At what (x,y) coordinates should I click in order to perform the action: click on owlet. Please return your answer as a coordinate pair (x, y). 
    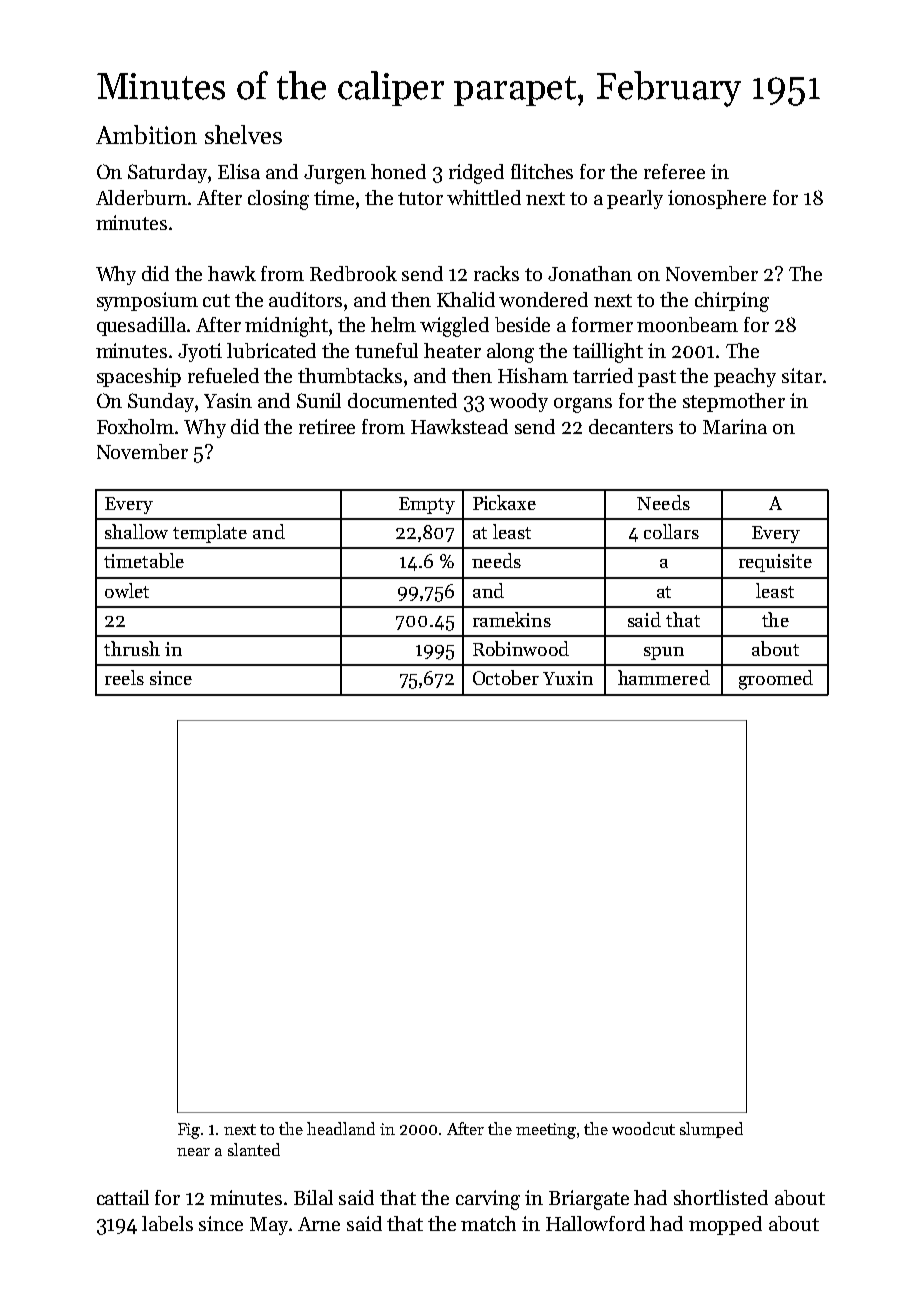
    Looking at the image, I should click on (127, 590).
